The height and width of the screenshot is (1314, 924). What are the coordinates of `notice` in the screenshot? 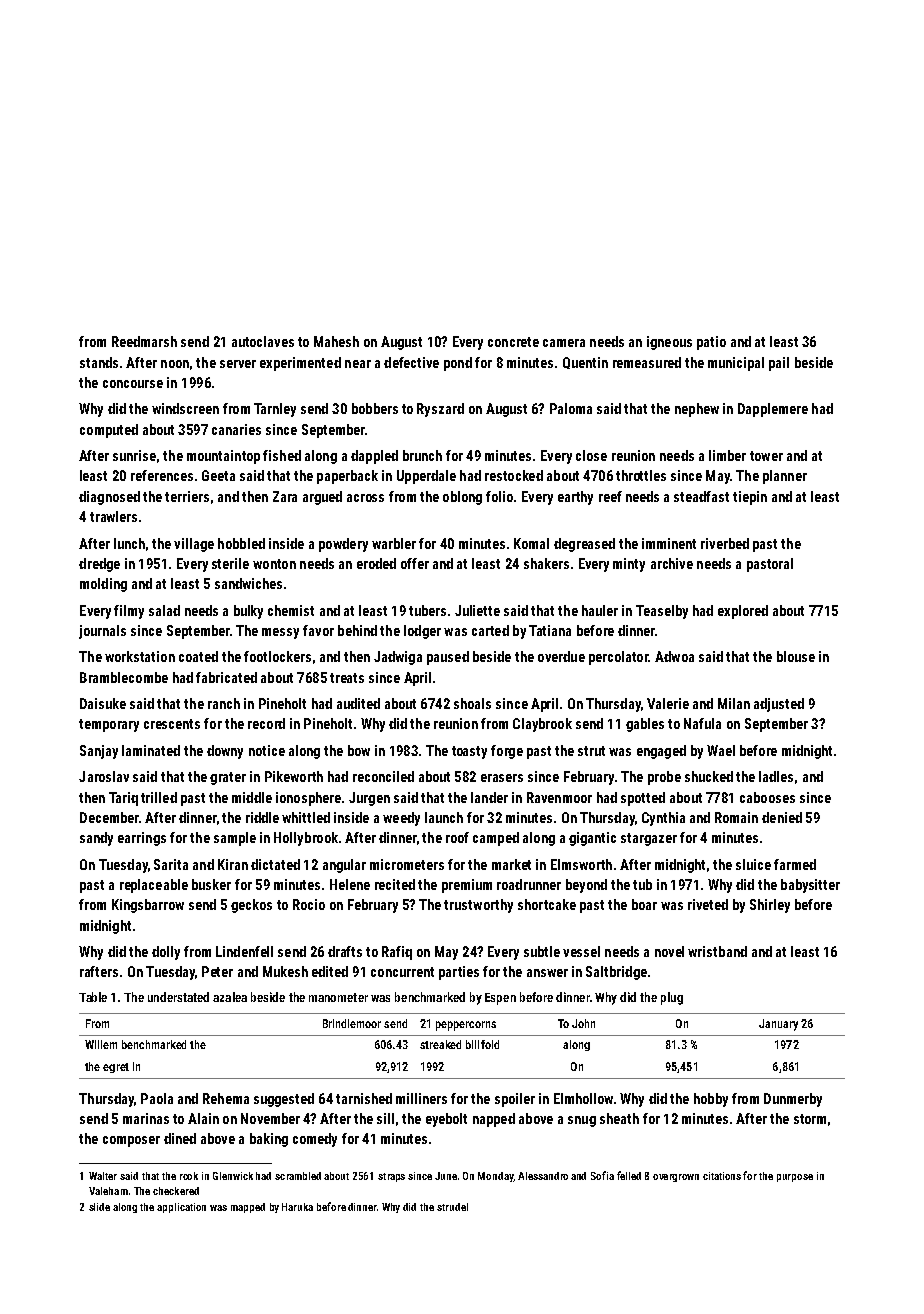 It's located at (267, 750).
